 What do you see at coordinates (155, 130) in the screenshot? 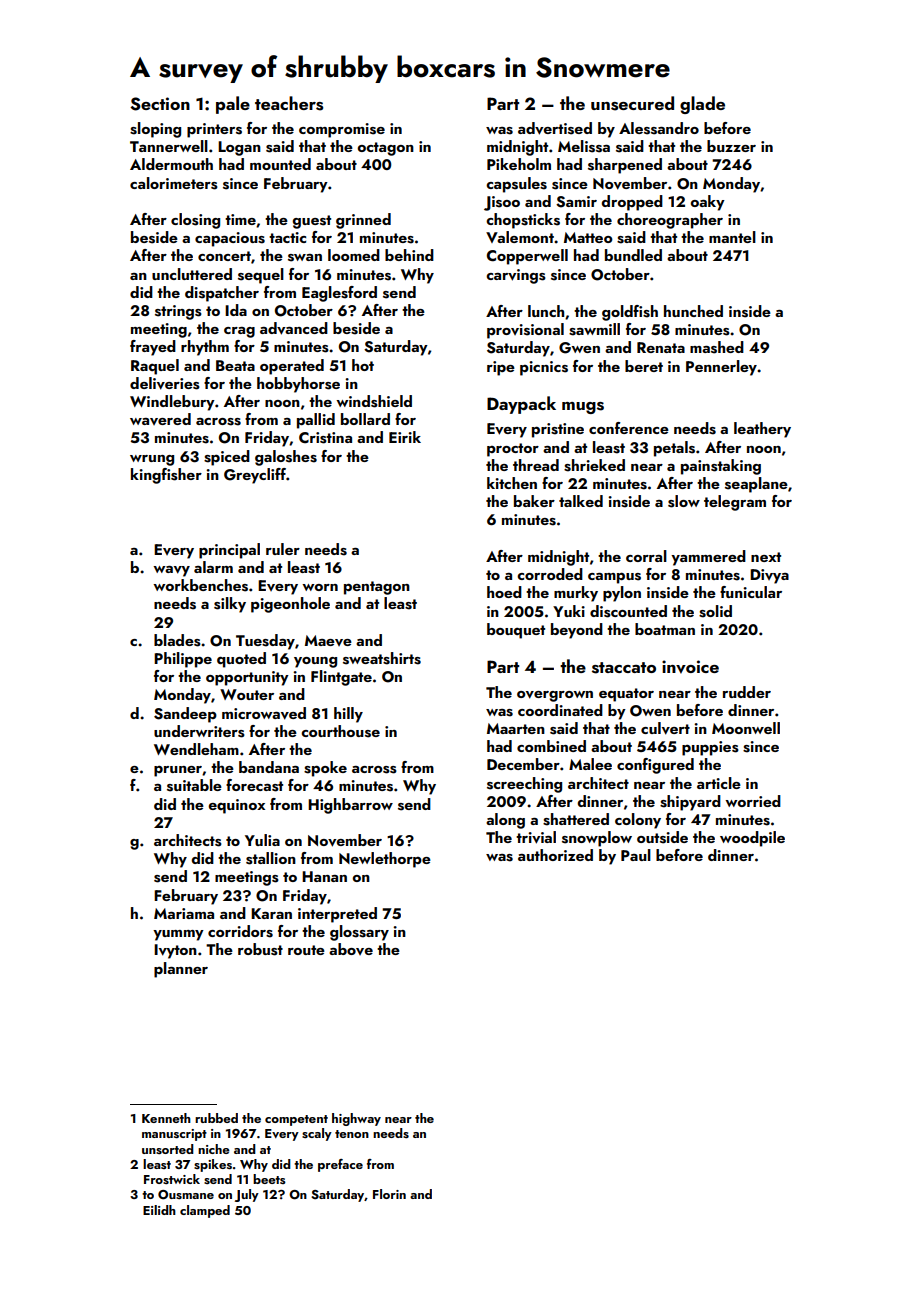
I see `sloping` at bounding box center [155, 130].
